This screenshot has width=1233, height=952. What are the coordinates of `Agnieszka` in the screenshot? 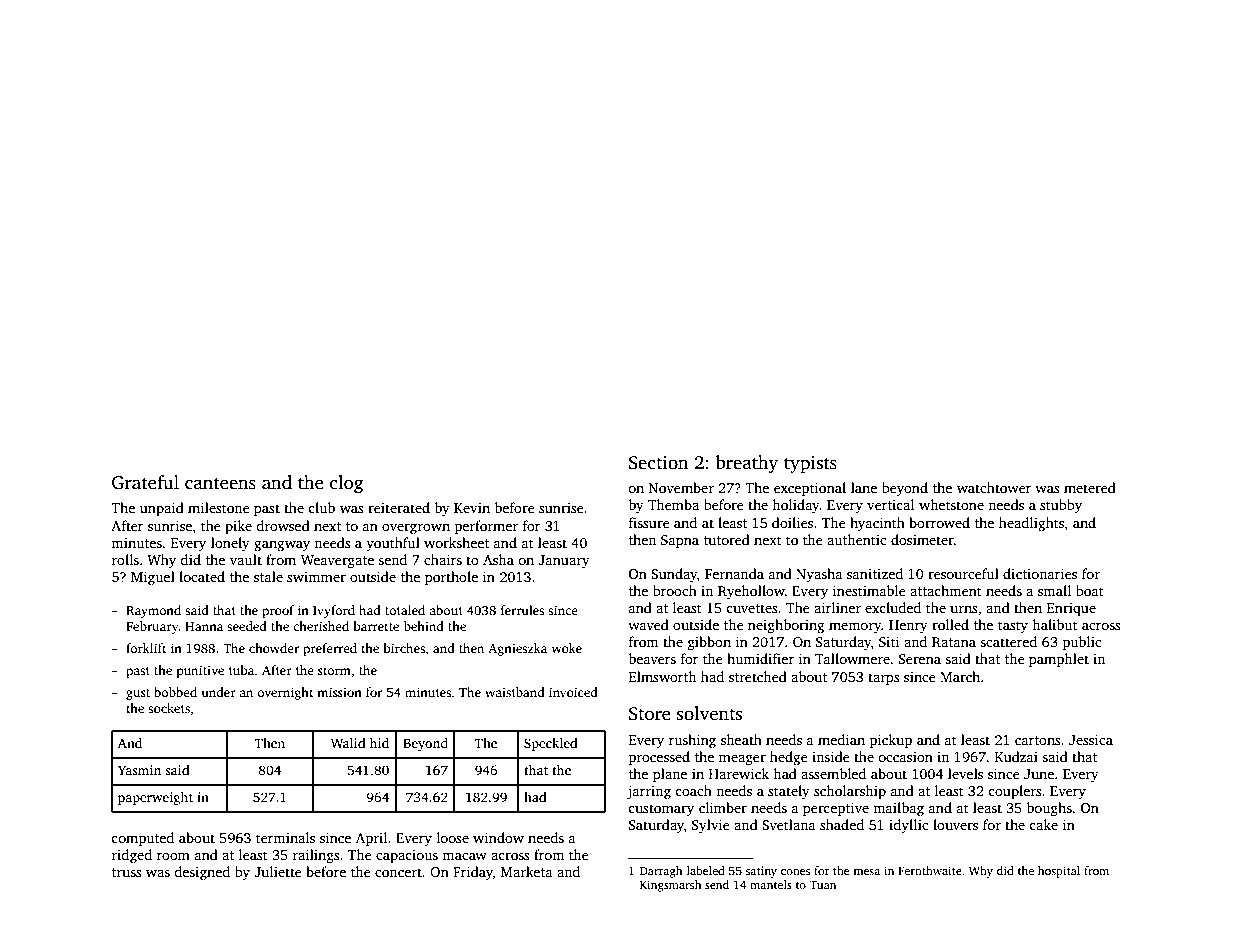 It's located at (517, 649).
